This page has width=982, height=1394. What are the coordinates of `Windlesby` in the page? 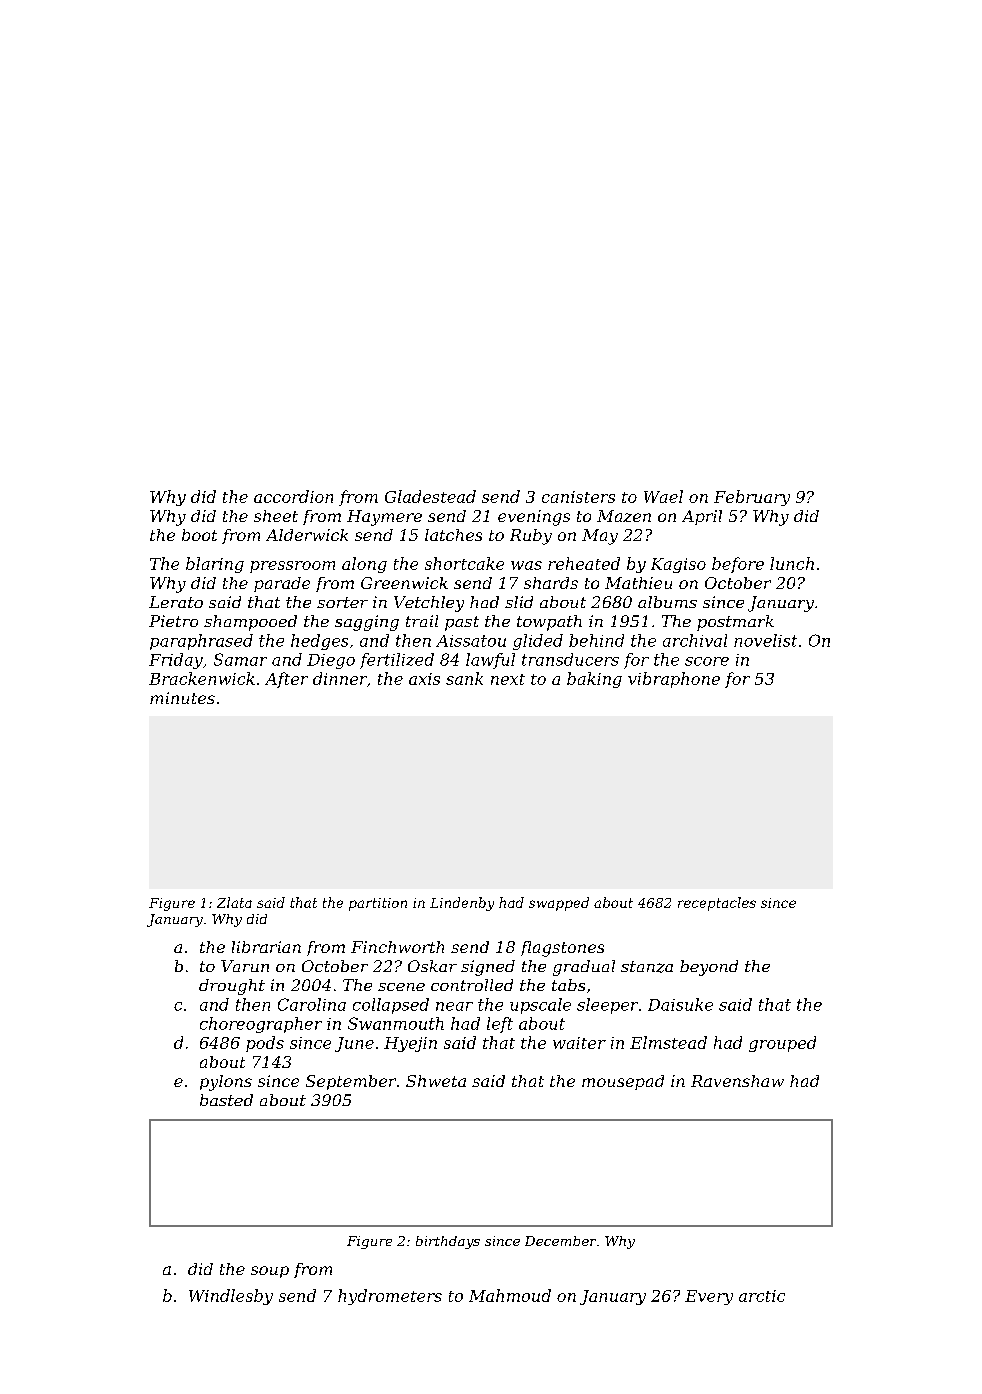 It's located at (231, 1297).
